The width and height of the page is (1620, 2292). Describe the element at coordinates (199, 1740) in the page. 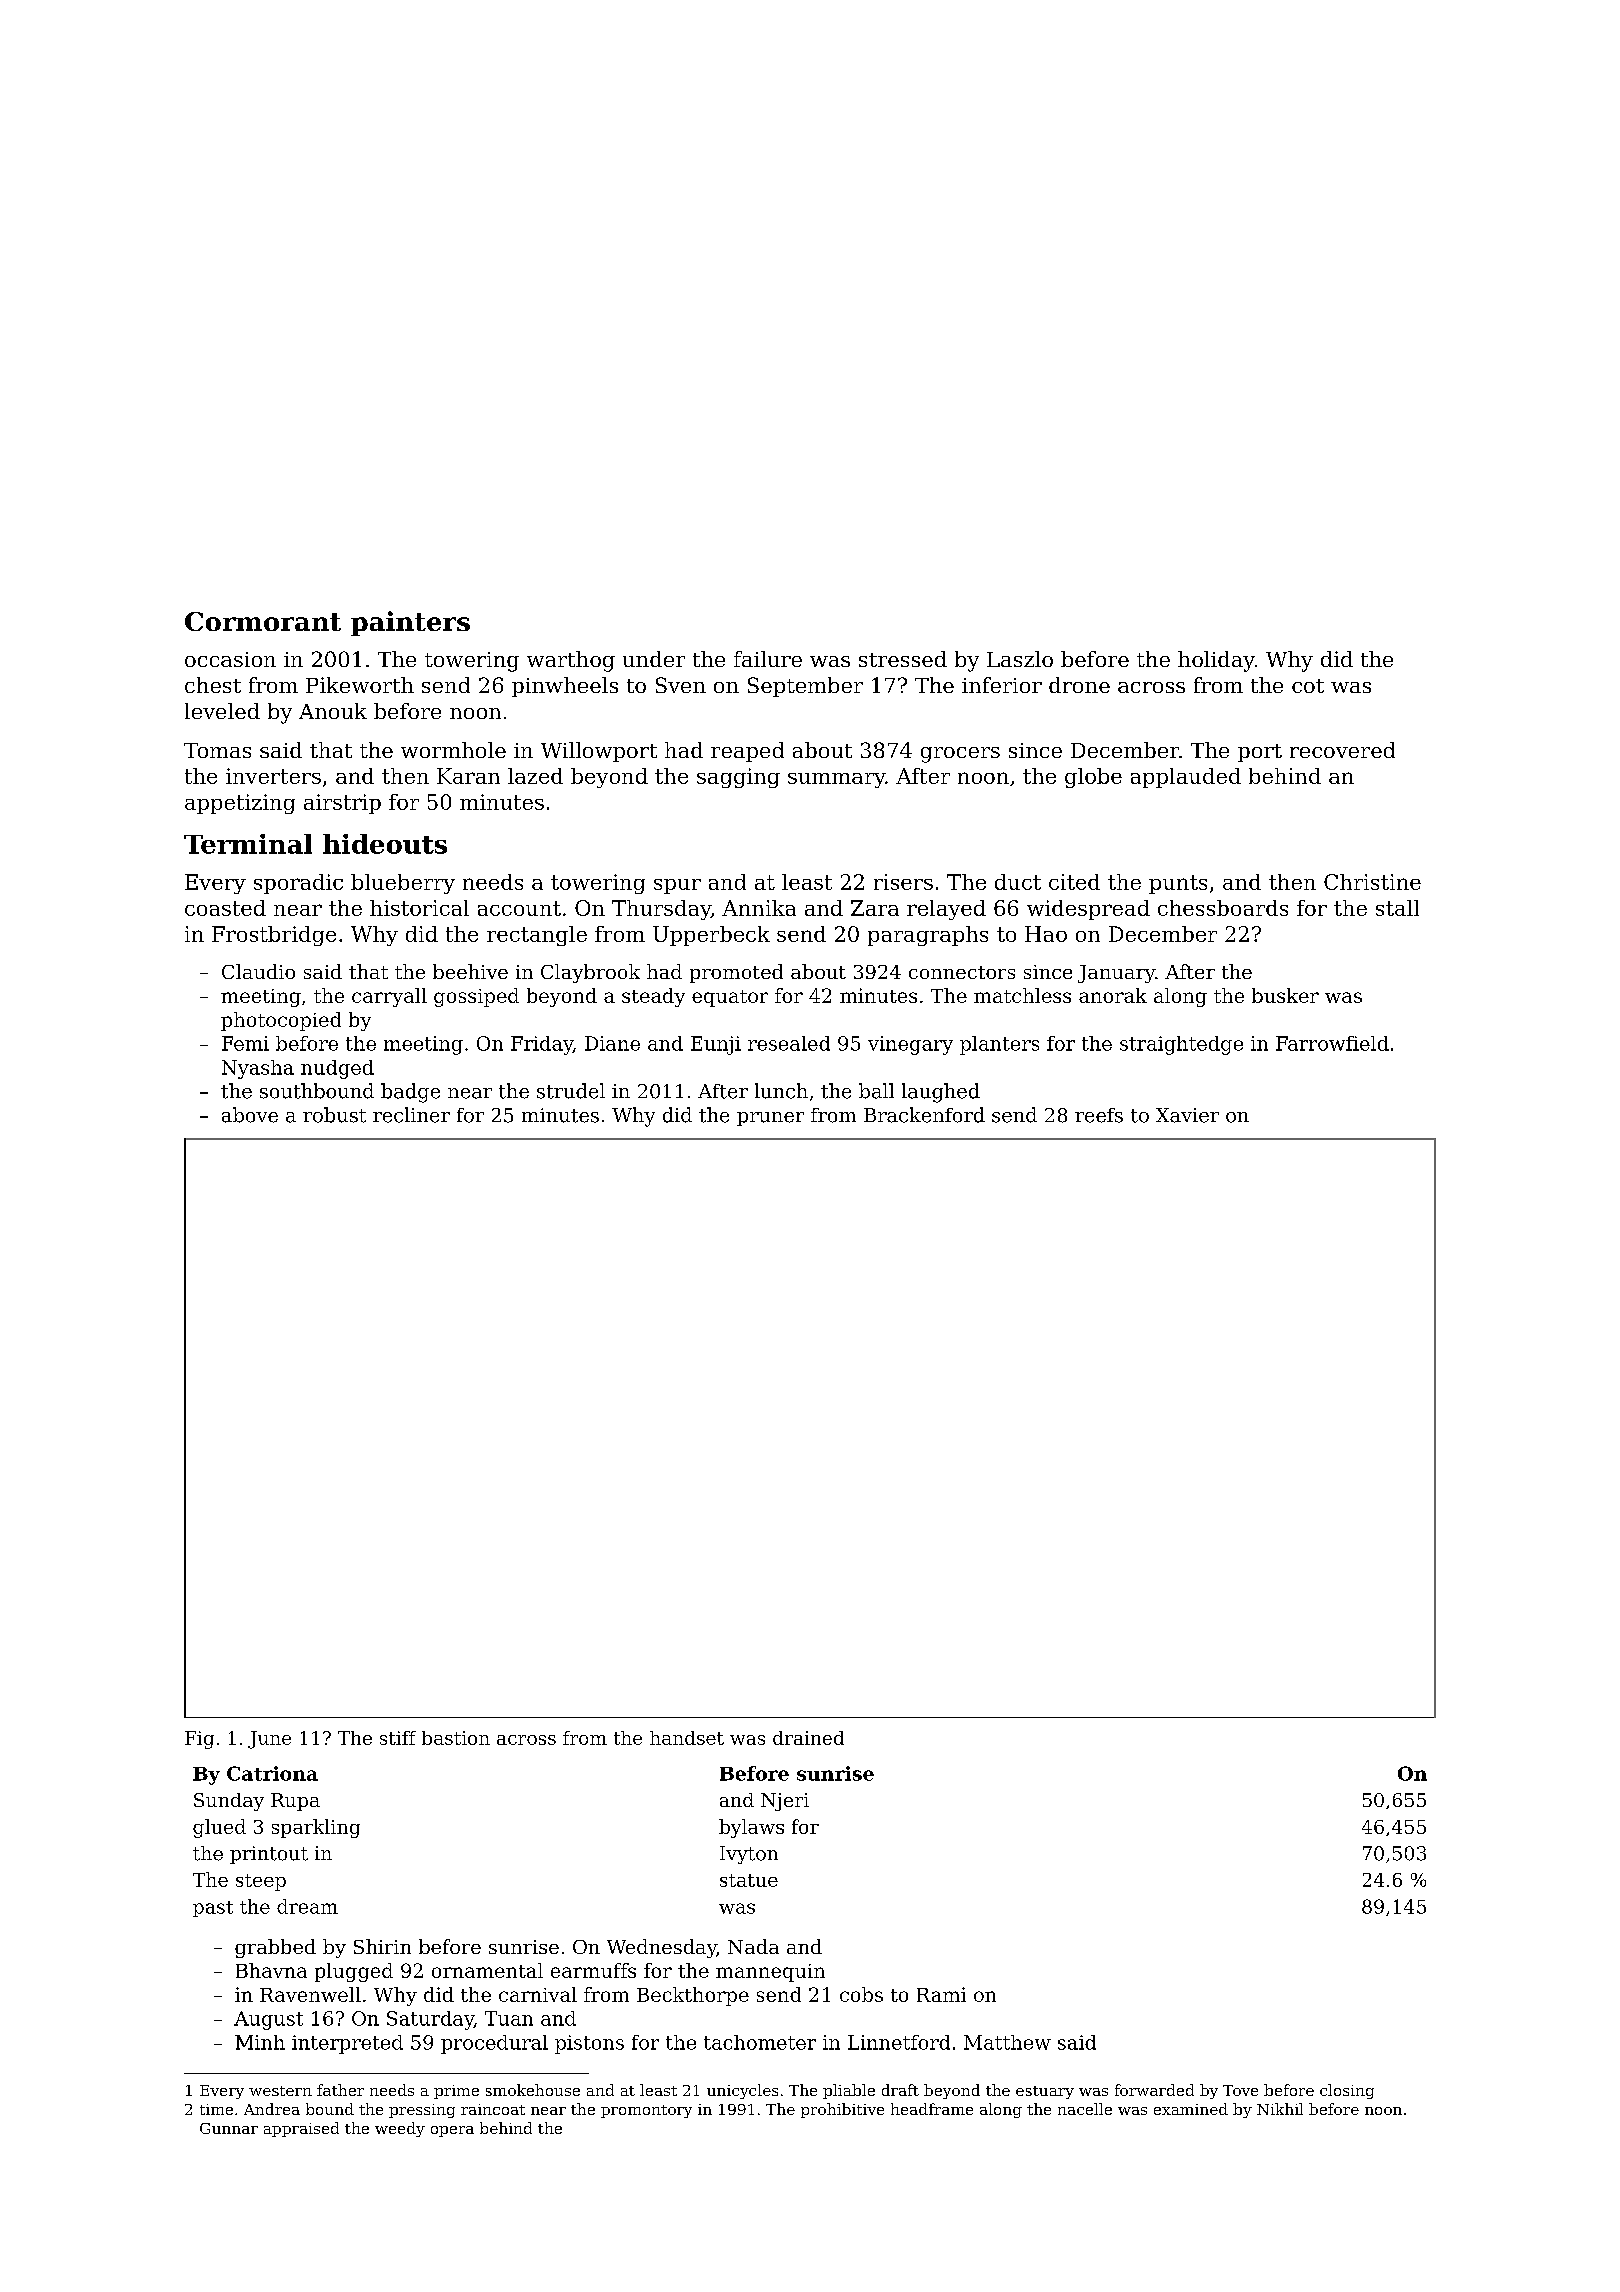

I see `Fig` at that location.
